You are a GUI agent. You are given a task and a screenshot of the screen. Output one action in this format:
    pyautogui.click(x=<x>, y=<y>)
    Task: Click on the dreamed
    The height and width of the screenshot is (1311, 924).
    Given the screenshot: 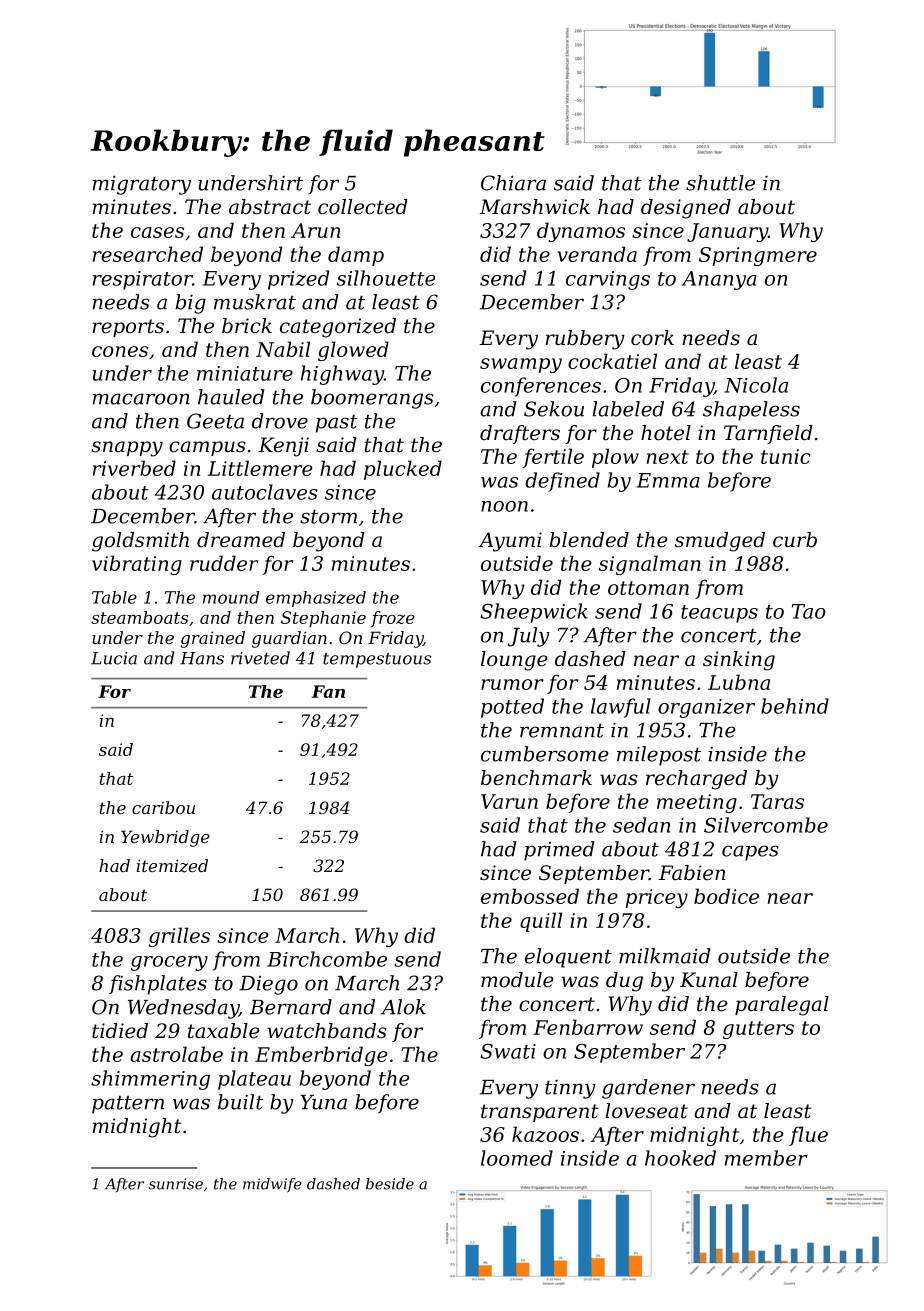 What is the action you would take?
    pyautogui.click(x=241, y=540)
